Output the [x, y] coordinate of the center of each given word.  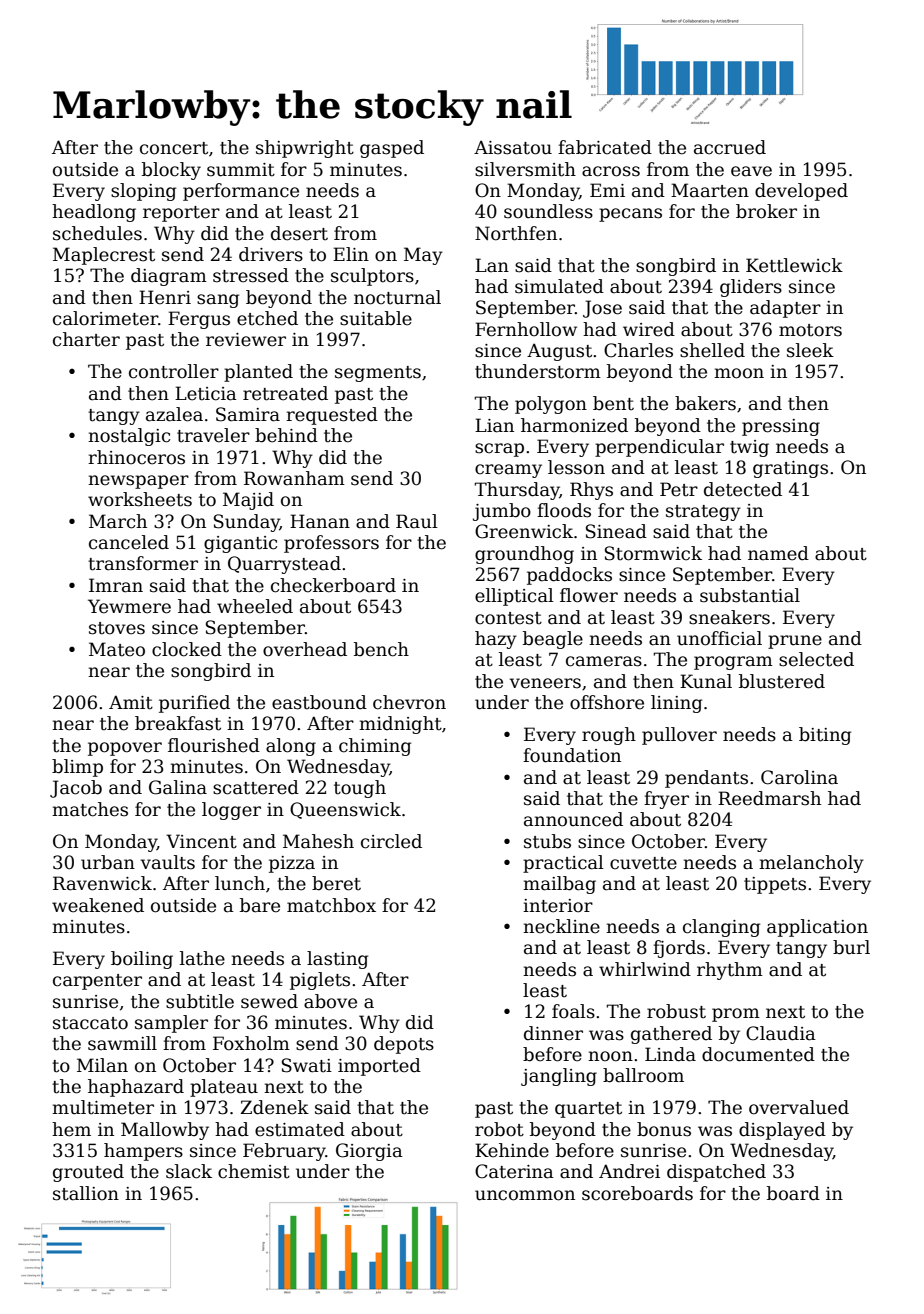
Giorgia [369, 1152]
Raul [417, 521]
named [778, 553]
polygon [551, 405]
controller [174, 371]
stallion [86, 1193]
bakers [705, 403]
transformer [143, 563]
